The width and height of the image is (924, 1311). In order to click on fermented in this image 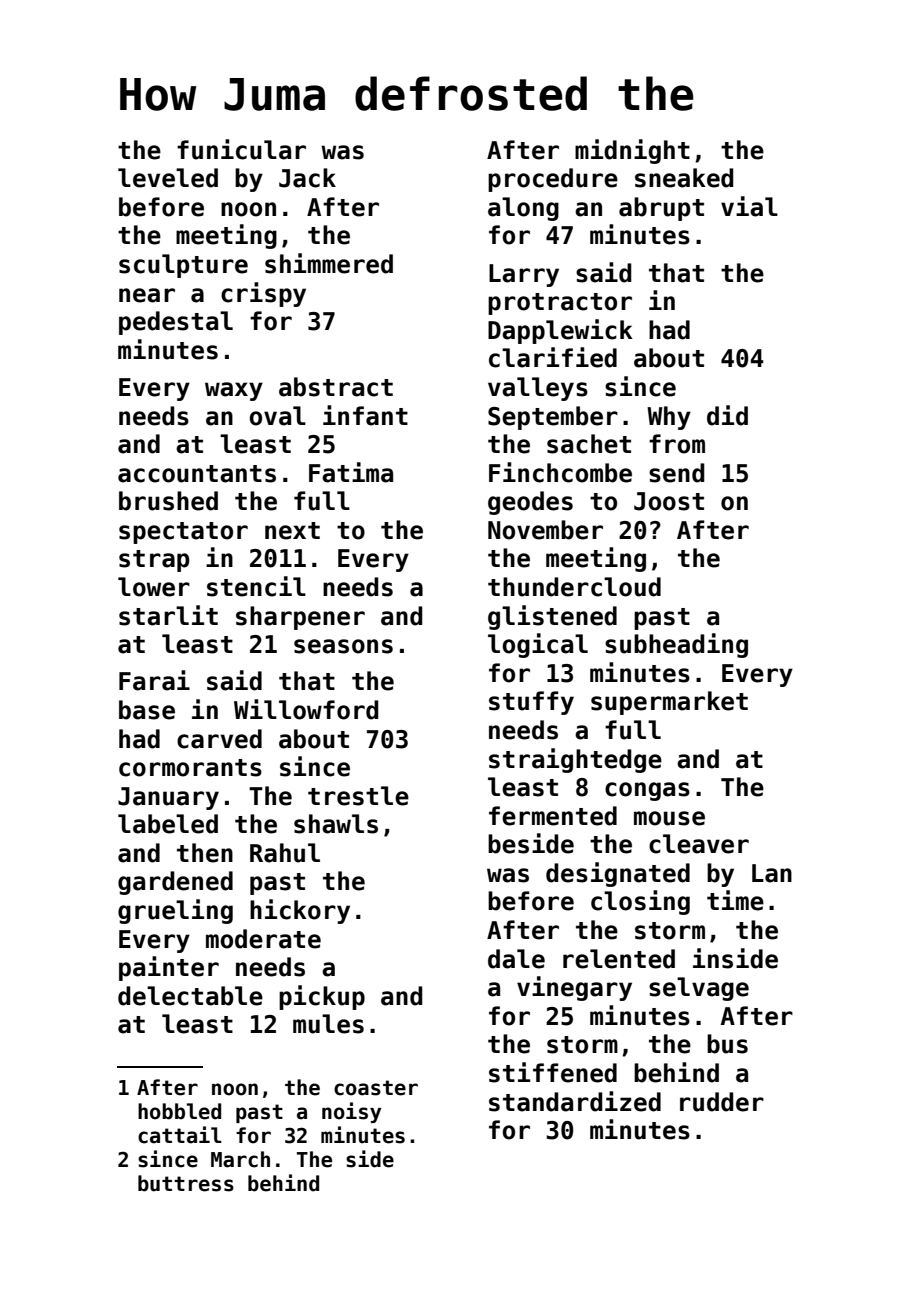, I will do `click(553, 816)`.
